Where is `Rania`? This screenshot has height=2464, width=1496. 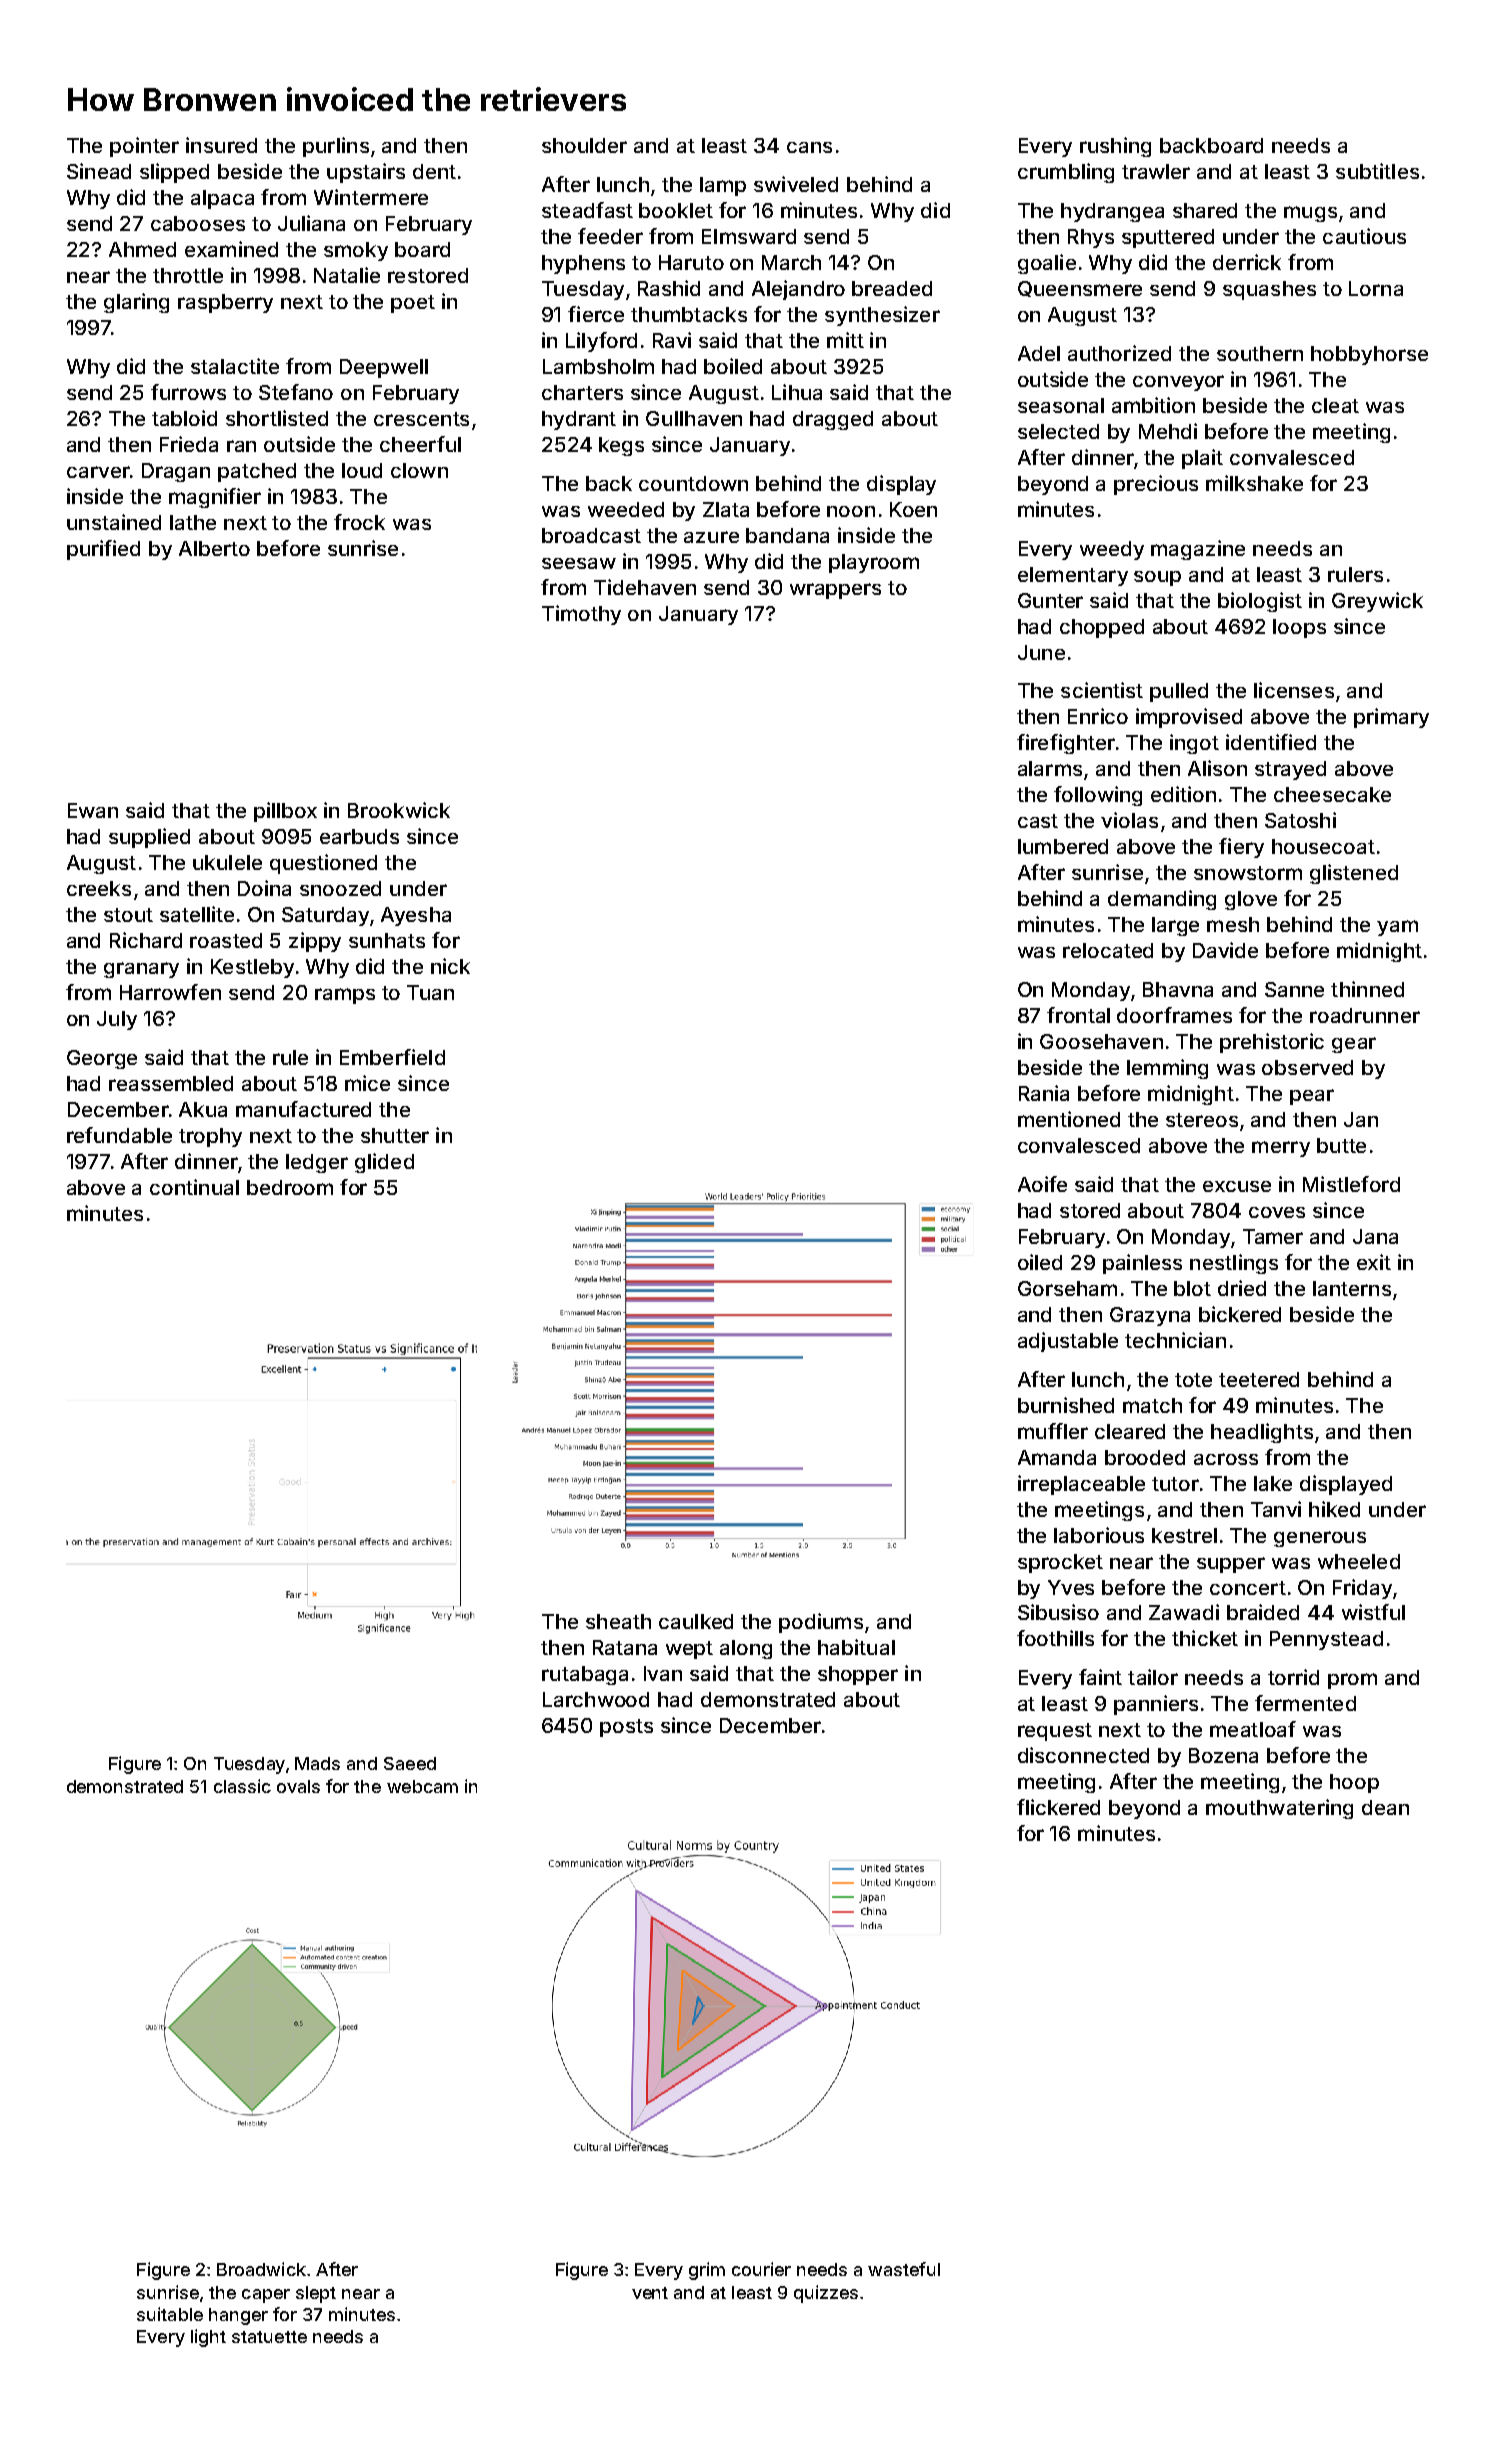 Rania is located at coordinates (1044, 1093).
